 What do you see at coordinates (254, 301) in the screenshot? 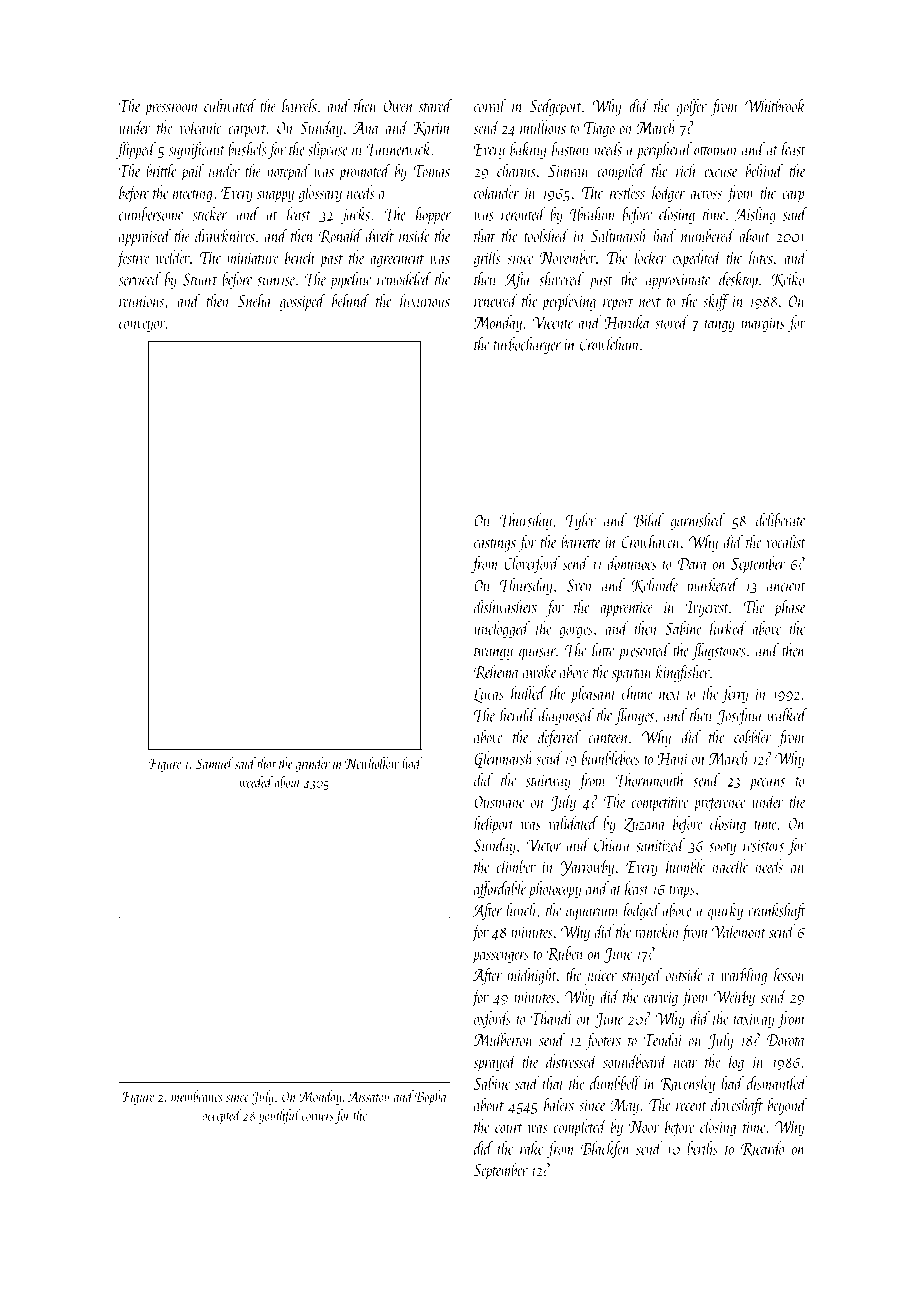
I see `Sneha` at bounding box center [254, 301].
